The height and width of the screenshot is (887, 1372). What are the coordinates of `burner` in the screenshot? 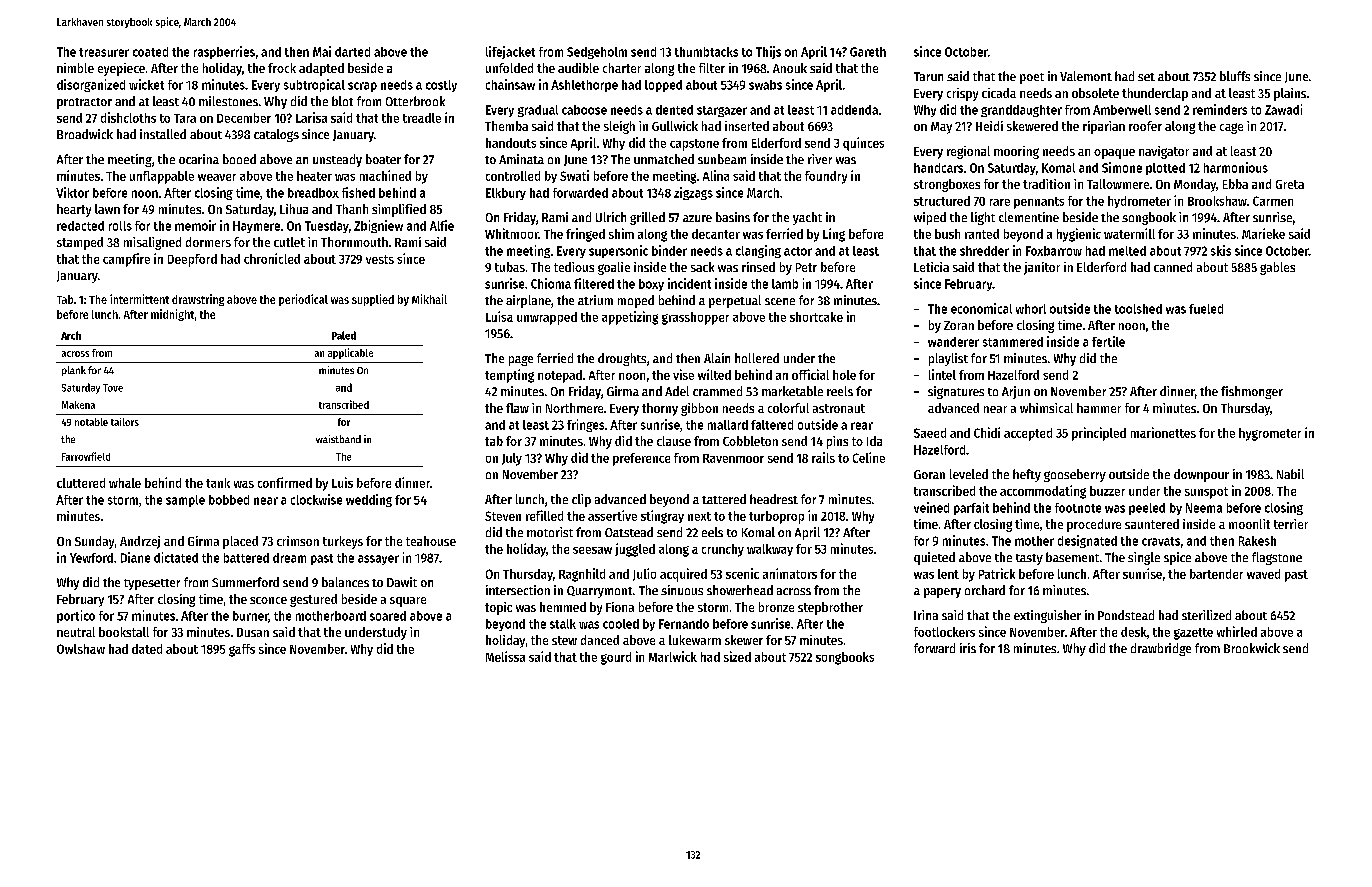 It's located at (251, 617).
